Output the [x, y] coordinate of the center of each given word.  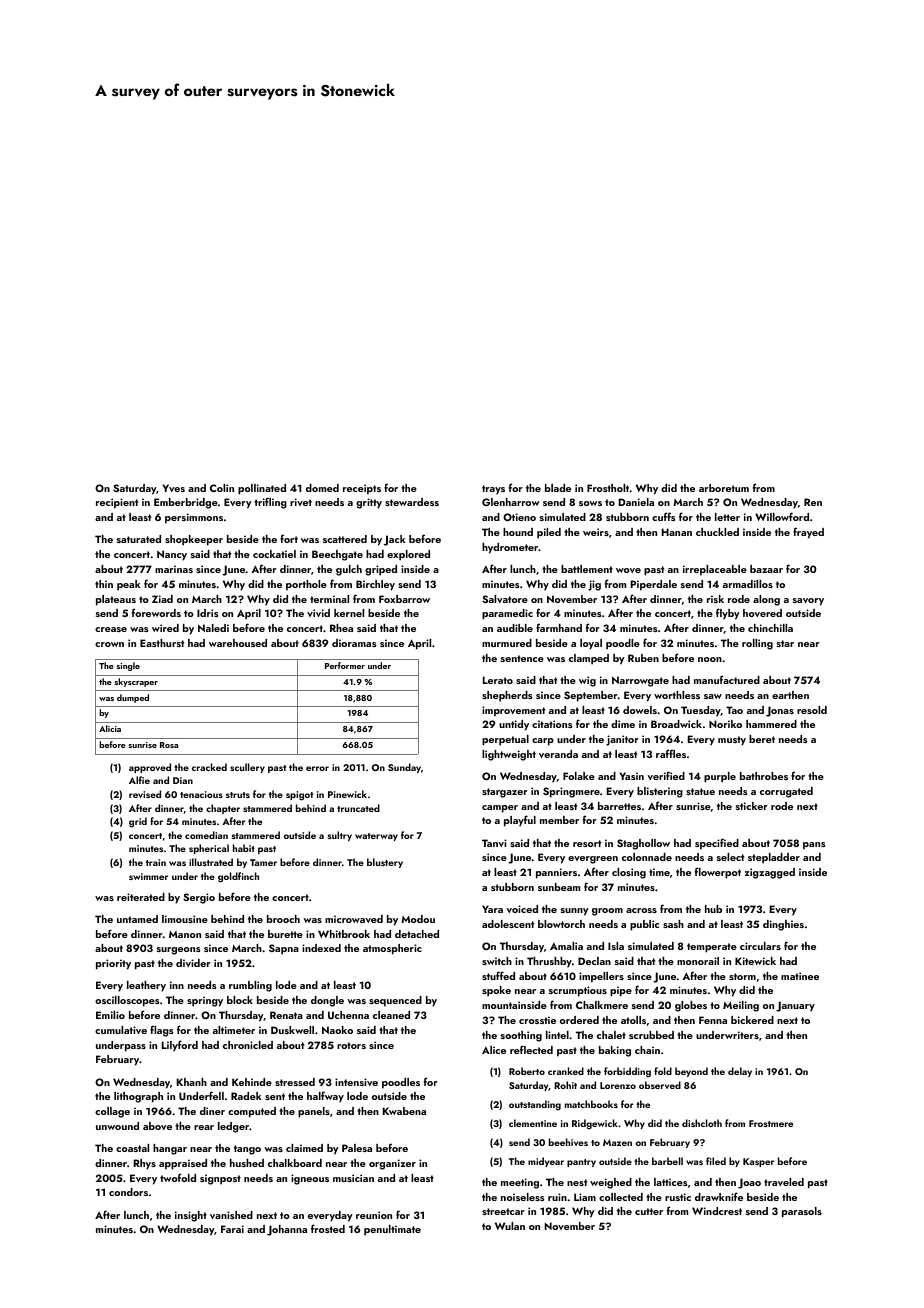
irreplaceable [715, 570]
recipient [117, 503]
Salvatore [505, 599]
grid [138, 822]
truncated [358, 808]
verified [666, 775]
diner [212, 1111]
